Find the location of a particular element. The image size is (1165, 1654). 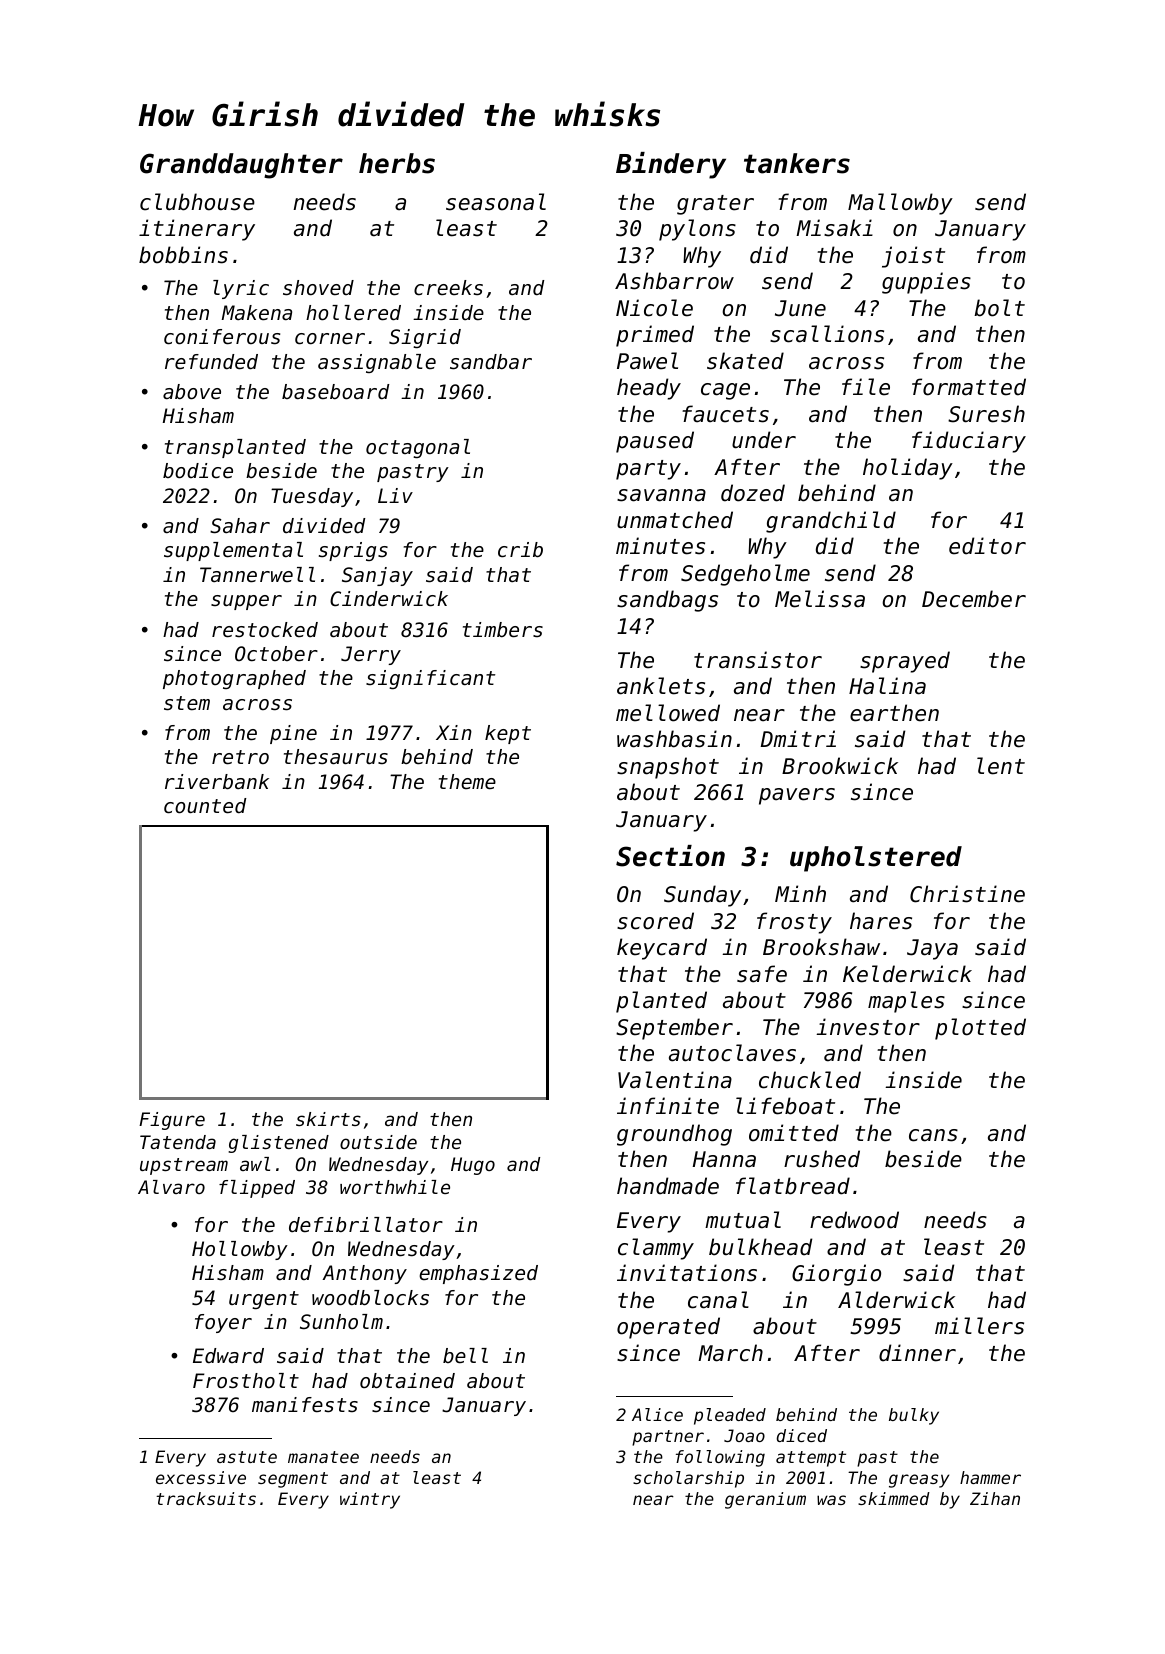

above is located at coordinates (192, 392).
